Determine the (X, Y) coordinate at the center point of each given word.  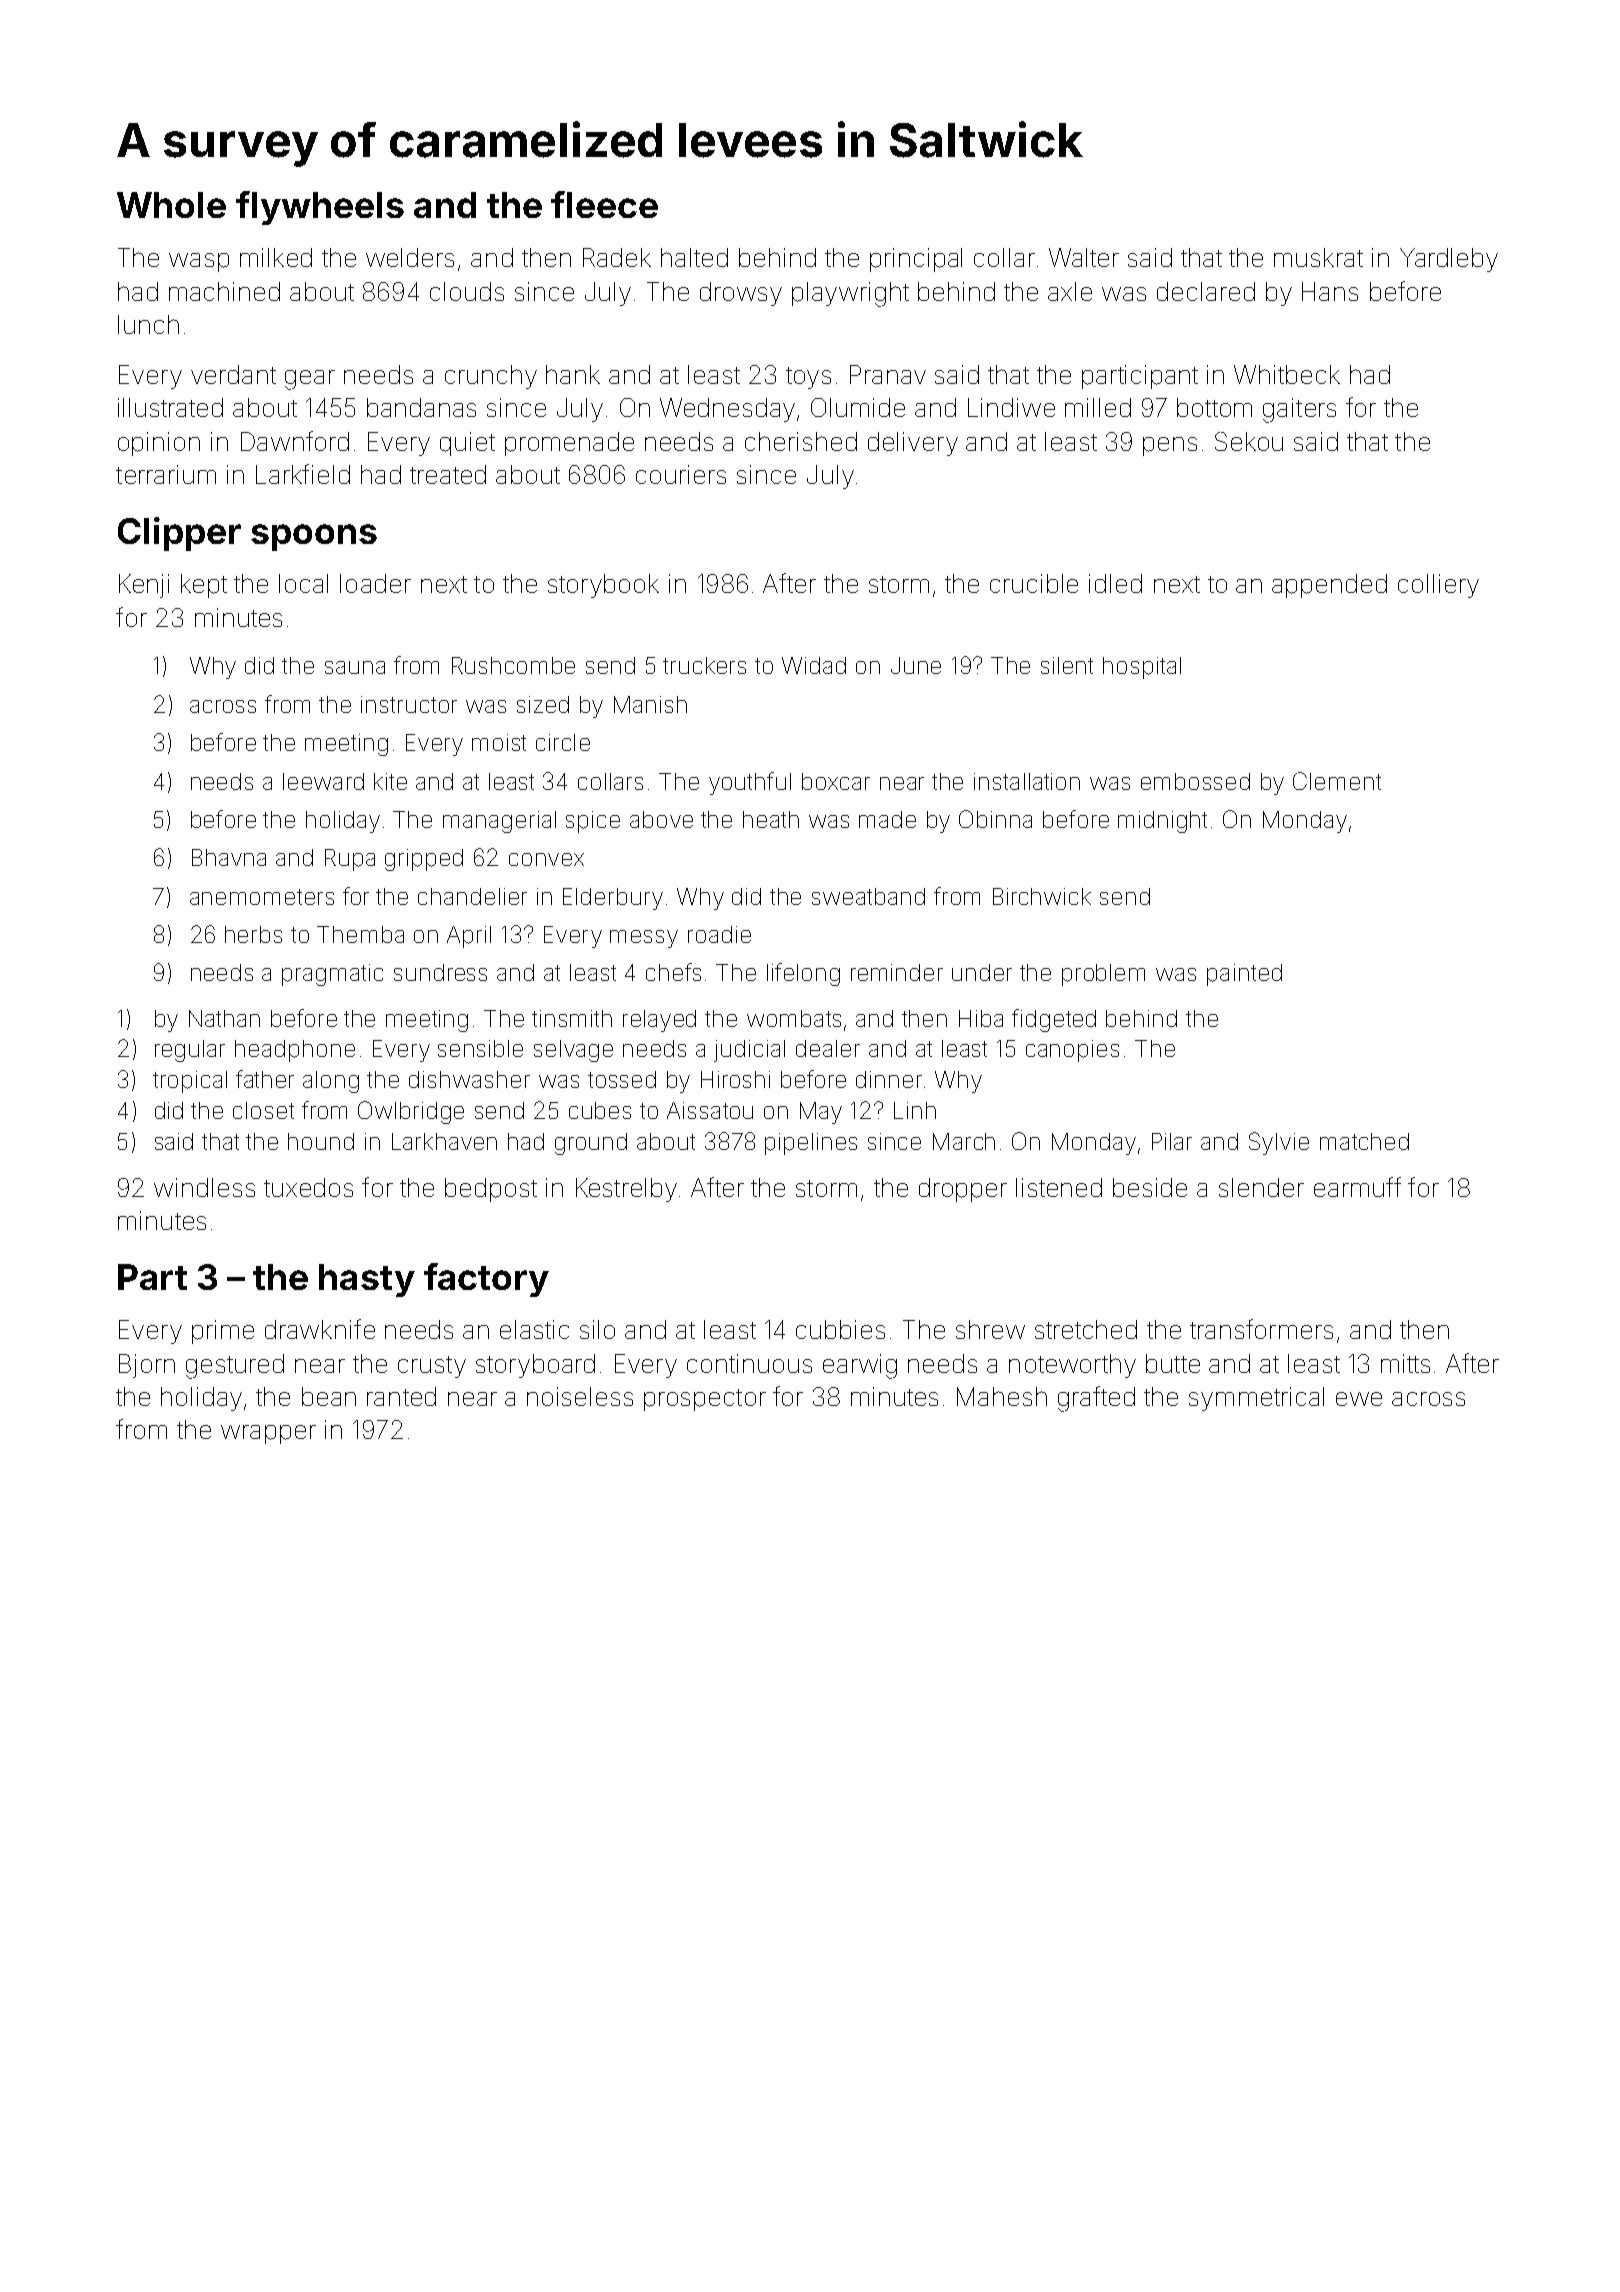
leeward (323, 781)
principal (916, 260)
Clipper (179, 534)
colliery (1438, 586)
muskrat (1318, 257)
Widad (814, 665)
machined (224, 291)
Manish (650, 704)
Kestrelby (626, 1190)
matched (1364, 1141)
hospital (1142, 668)
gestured (235, 1366)
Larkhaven (444, 1141)
